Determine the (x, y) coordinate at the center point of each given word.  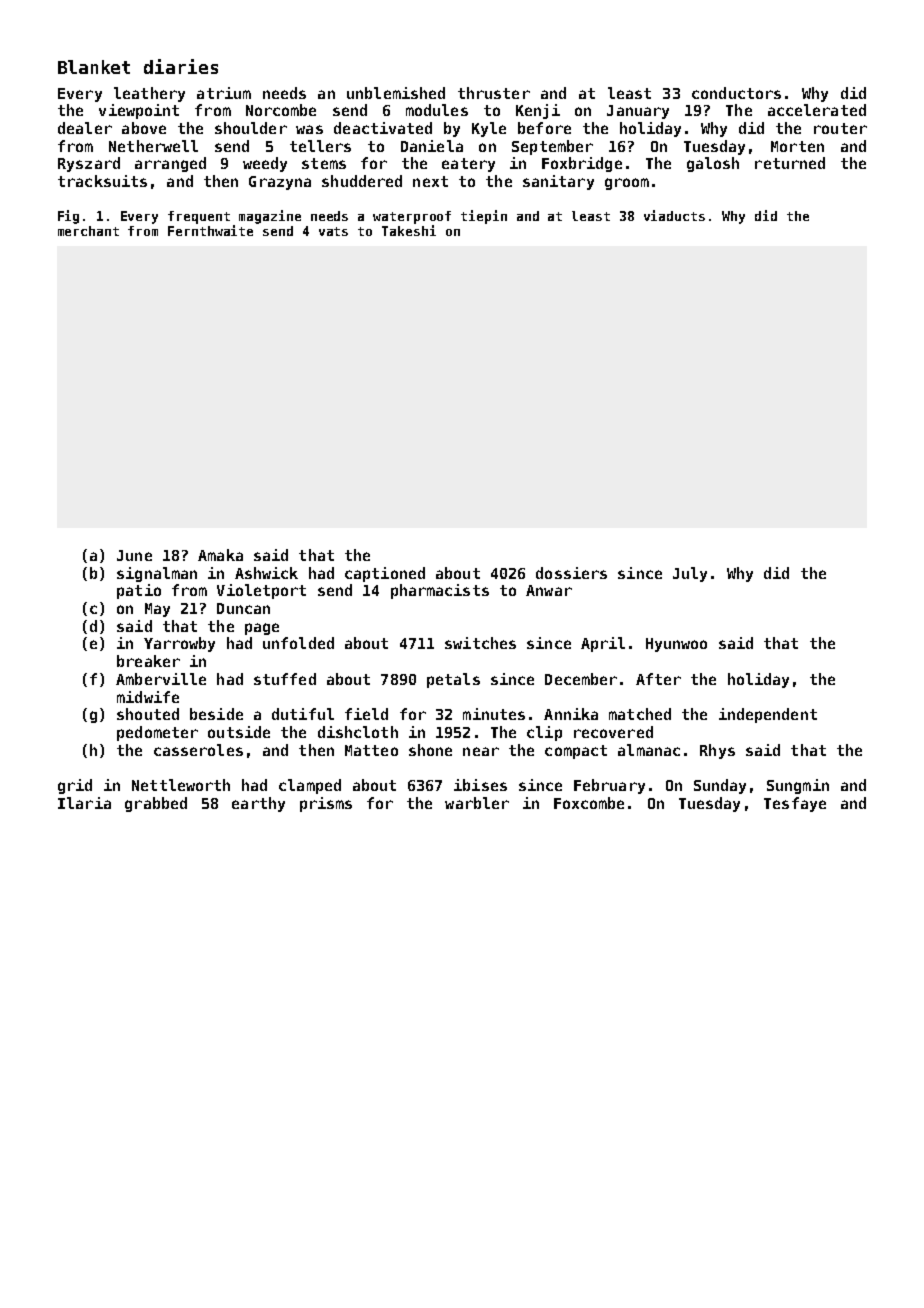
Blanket (94, 67)
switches (480, 643)
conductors (736, 93)
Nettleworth (181, 785)
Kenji (538, 111)
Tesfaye (795, 804)
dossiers (571, 573)
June (134, 555)
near (481, 751)
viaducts (674, 215)
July (690, 574)
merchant (88, 231)
